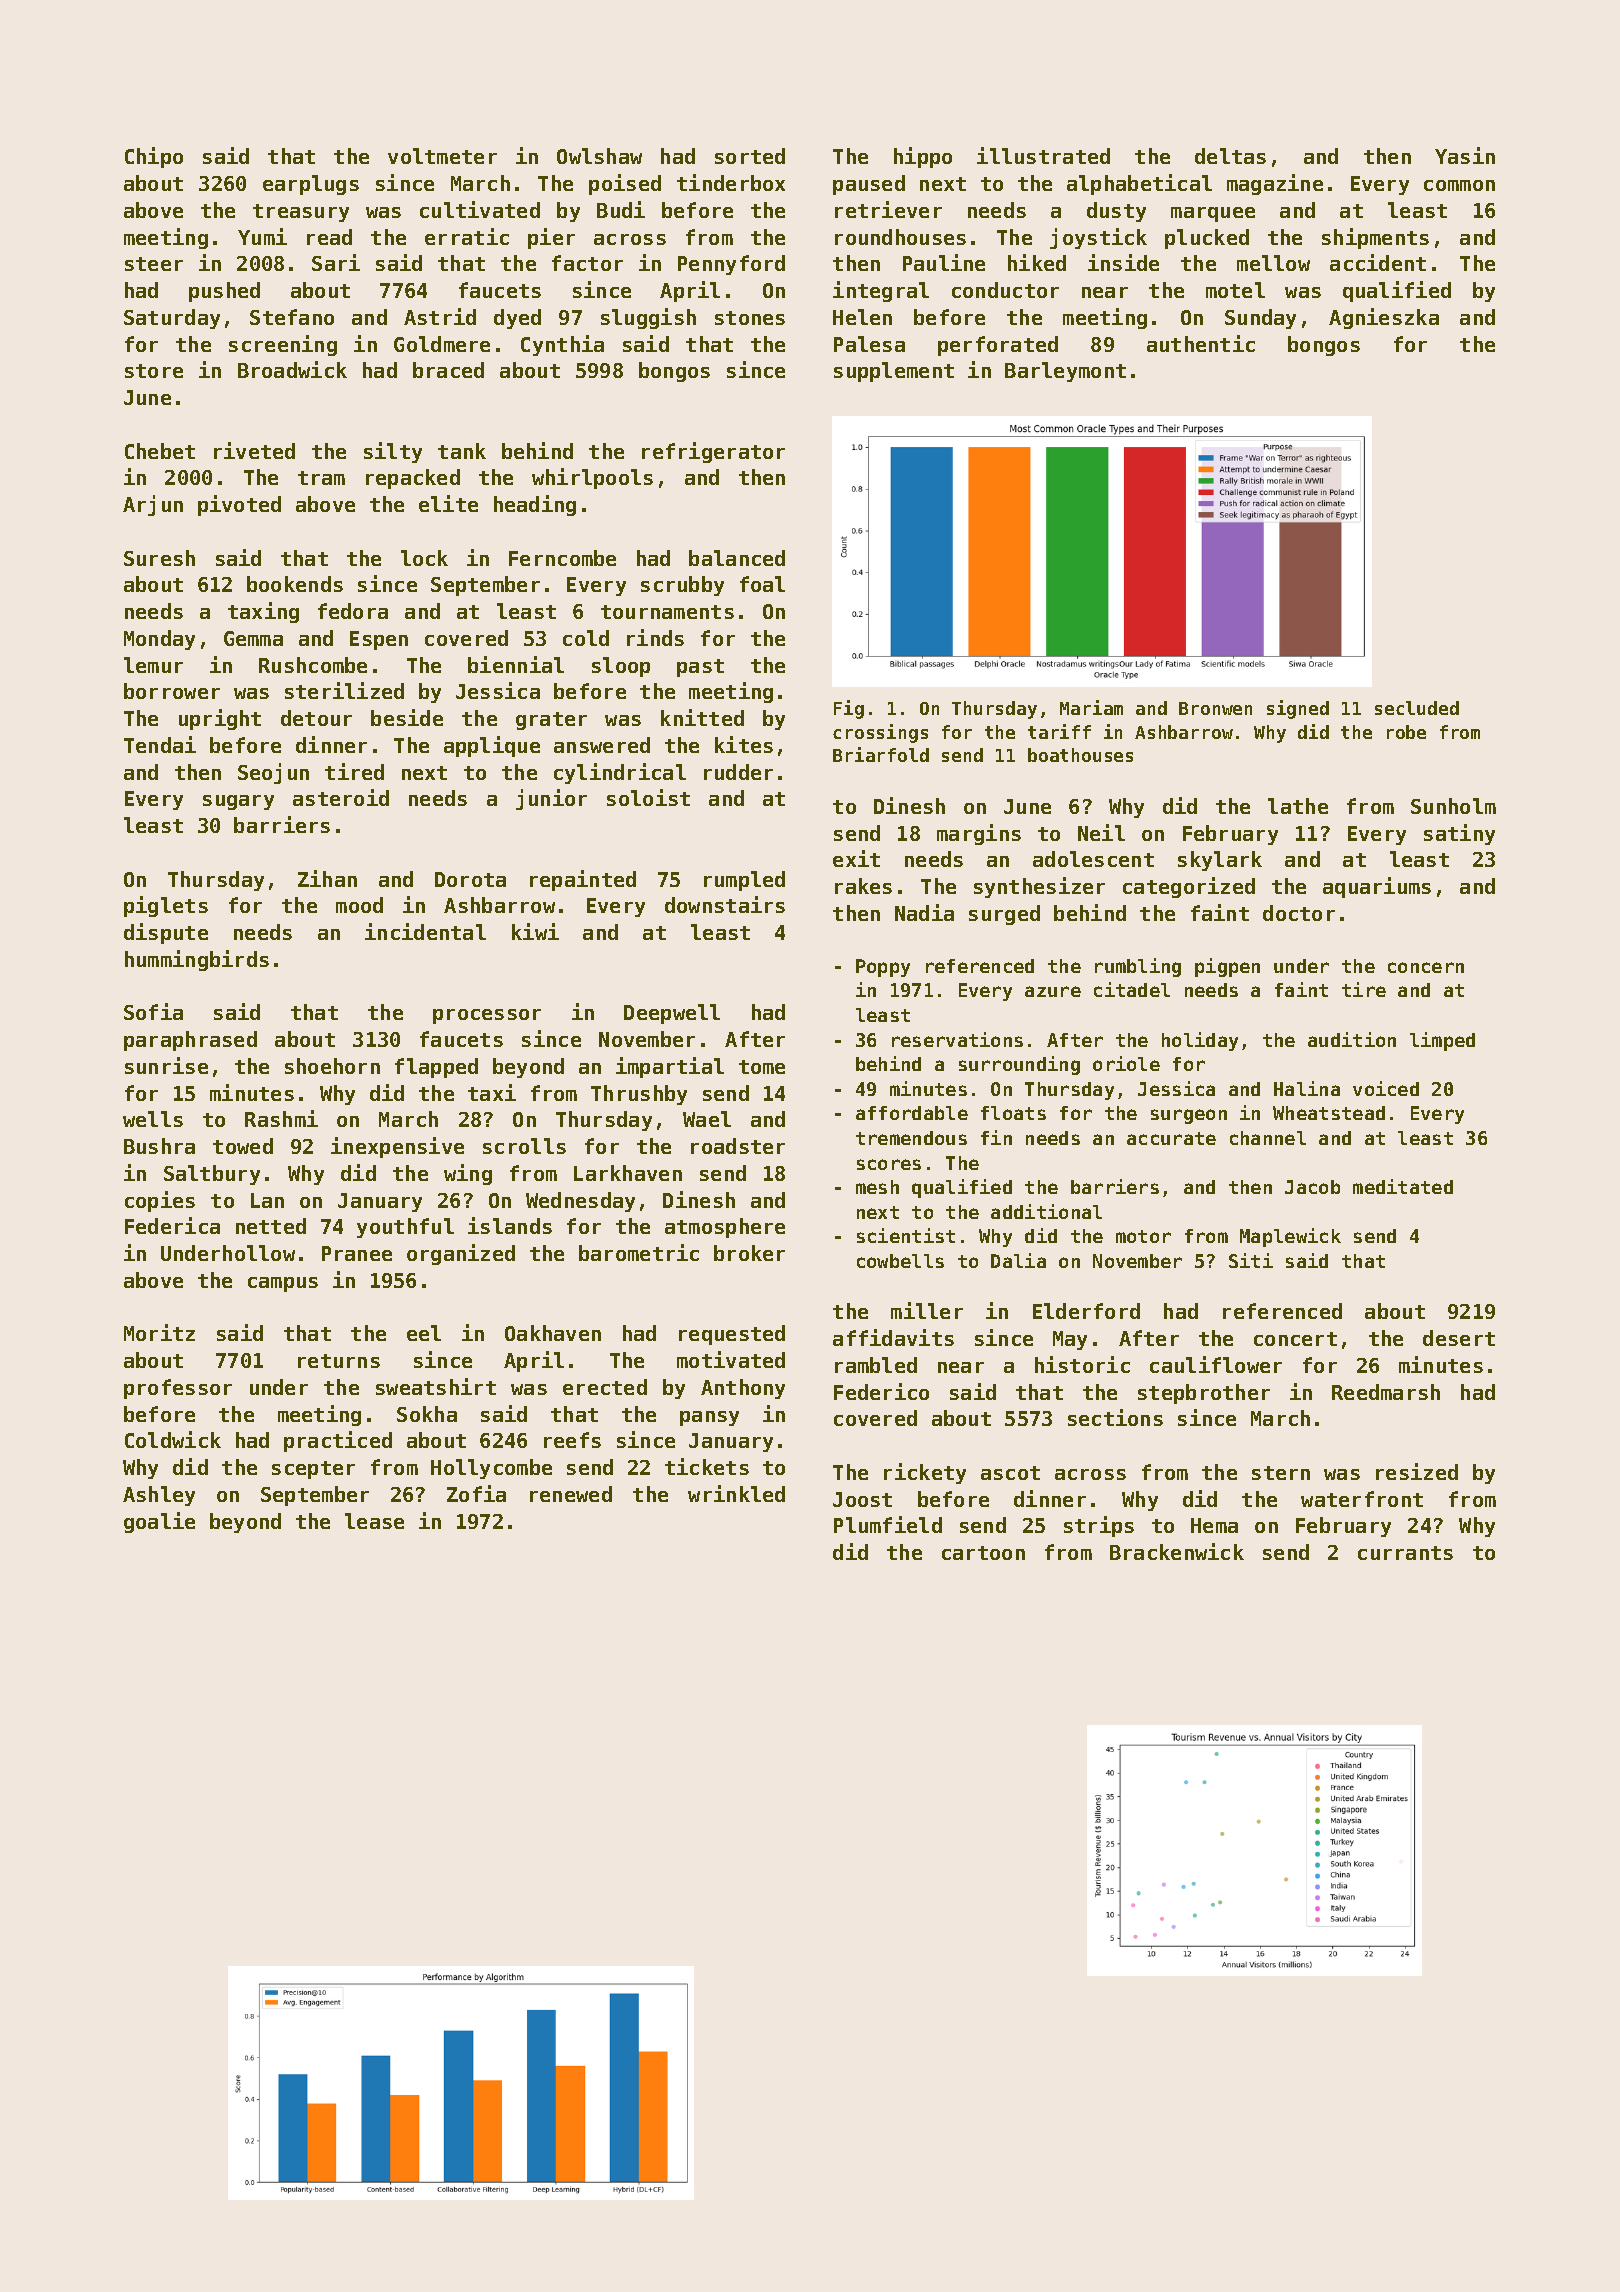 The height and width of the image is (2292, 1620). I want to click on tinderbox, so click(731, 182).
